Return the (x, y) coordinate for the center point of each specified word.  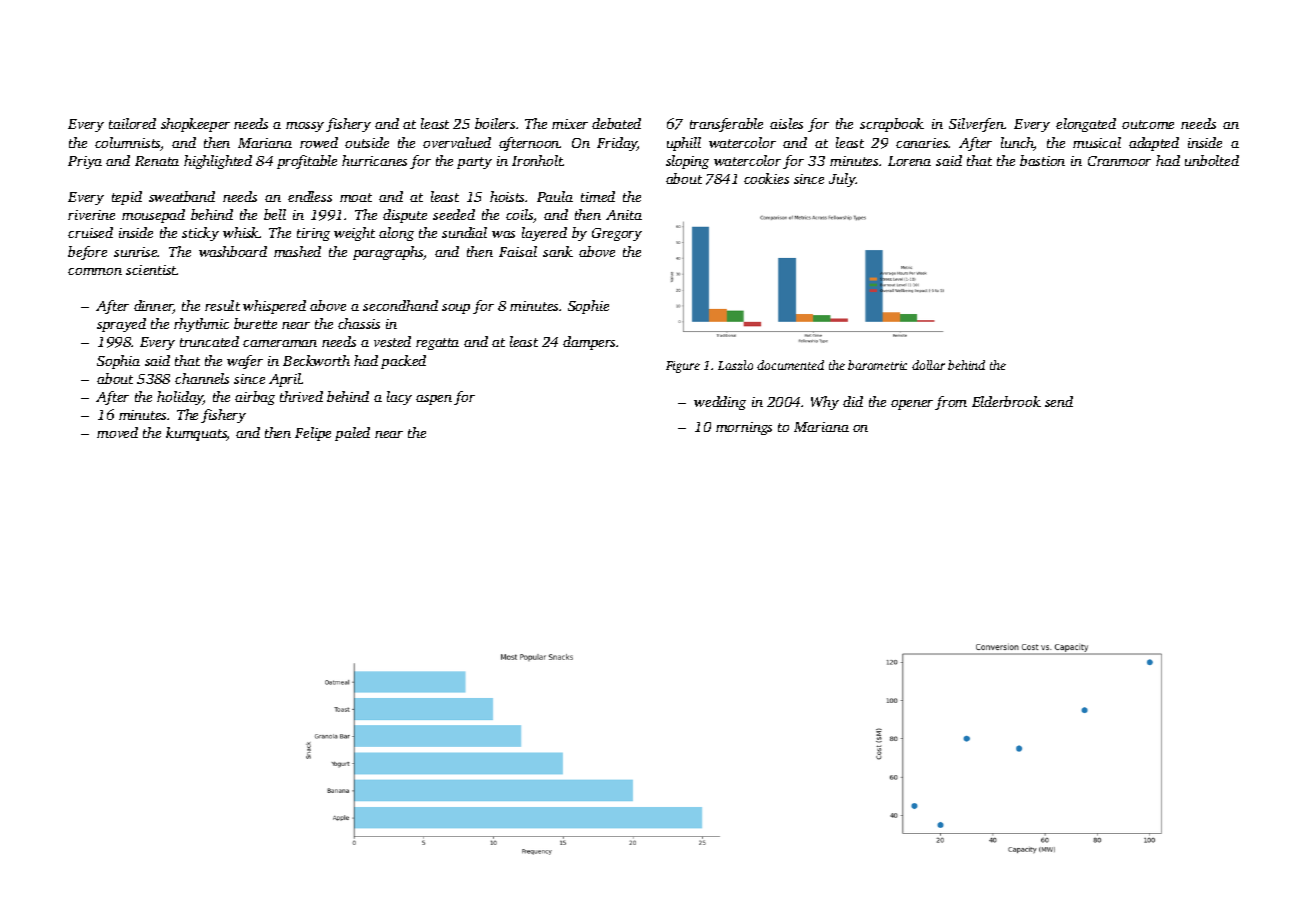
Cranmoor (1119, 161)
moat (356, 197)
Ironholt (538, 160)
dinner (154, 307)
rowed (319, 142)
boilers (495, 123)
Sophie (588, 307)
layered (544, 234)
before (87, 253)
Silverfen (976, 125)
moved (117, 432)
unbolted (1212, 160)
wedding (720, 403)
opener (912, 405)
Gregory (617, 234)
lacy (399, 398)
